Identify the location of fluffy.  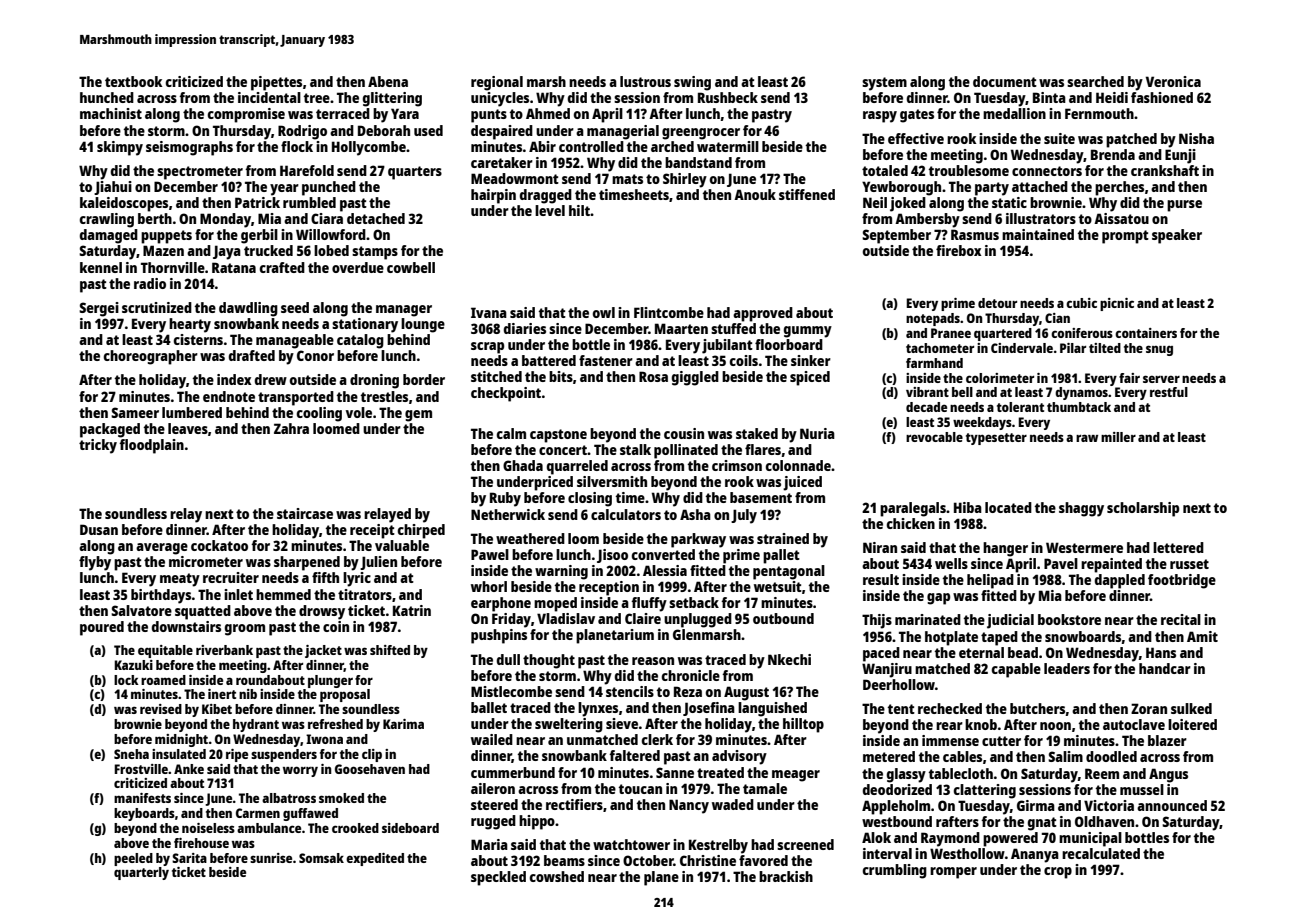
(649, 604).
